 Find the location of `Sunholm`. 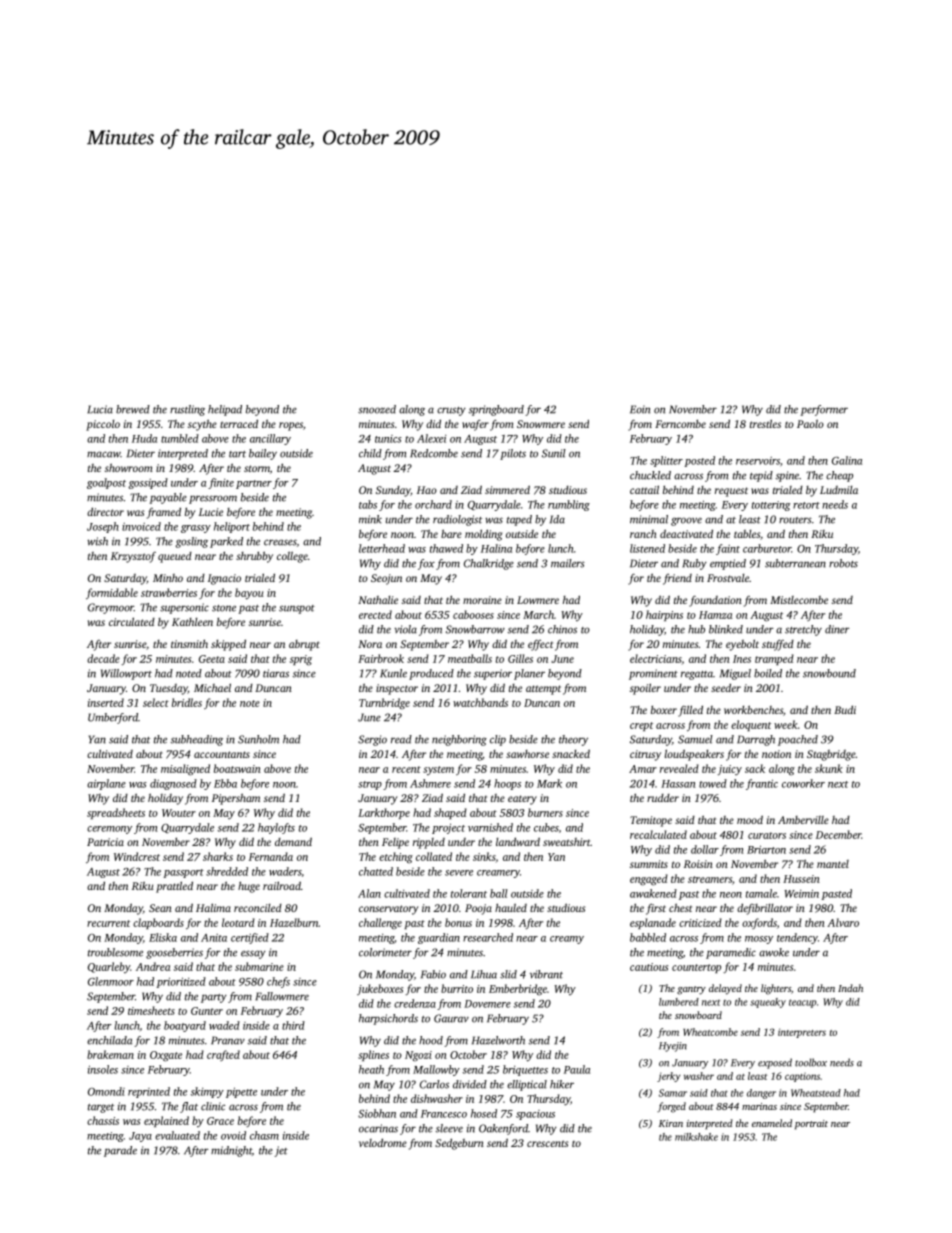

Sunholm is located at coordinates (258, 739).
